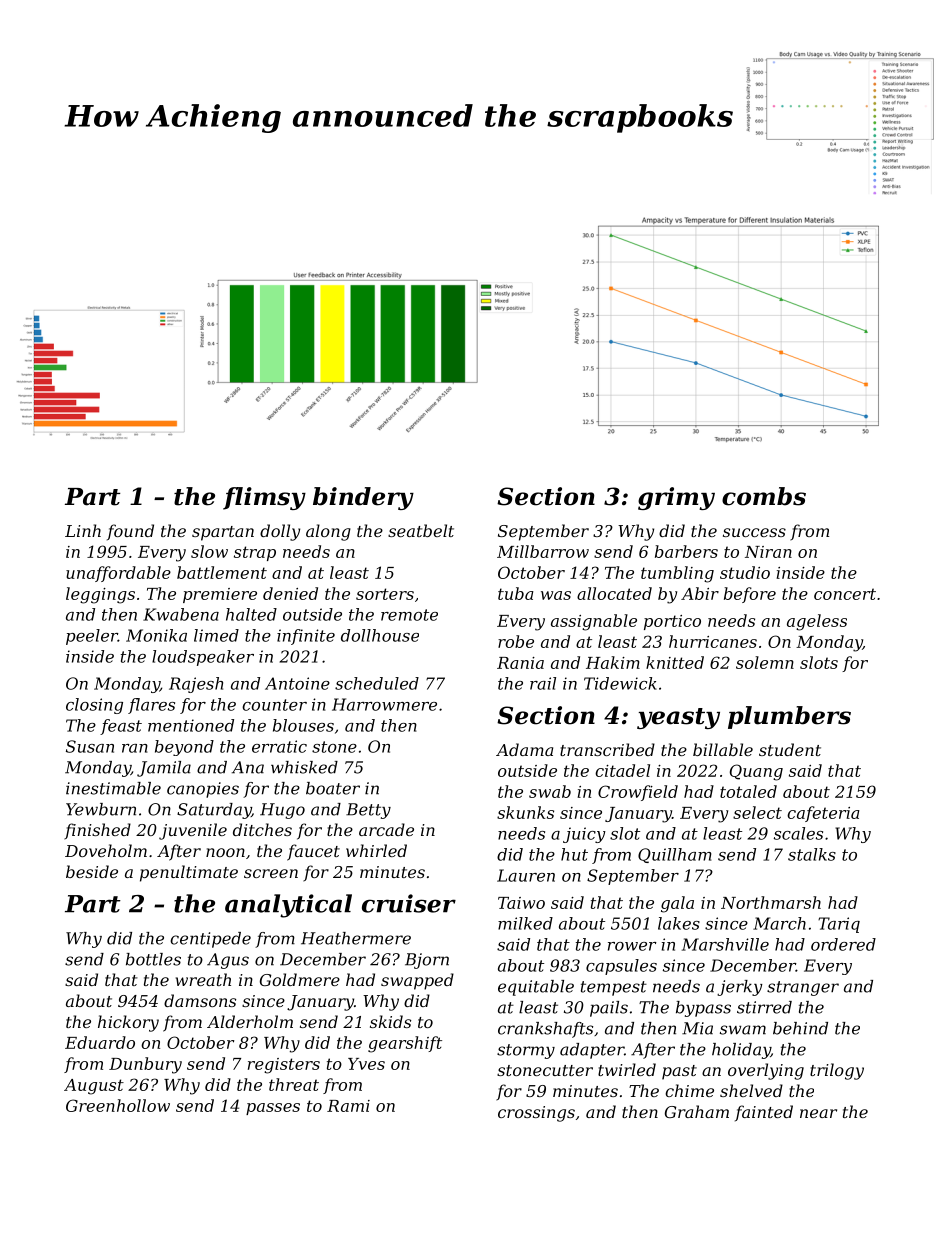 This document has width=952, height=1233. I want to click on cruiser, so click(409, 903).
